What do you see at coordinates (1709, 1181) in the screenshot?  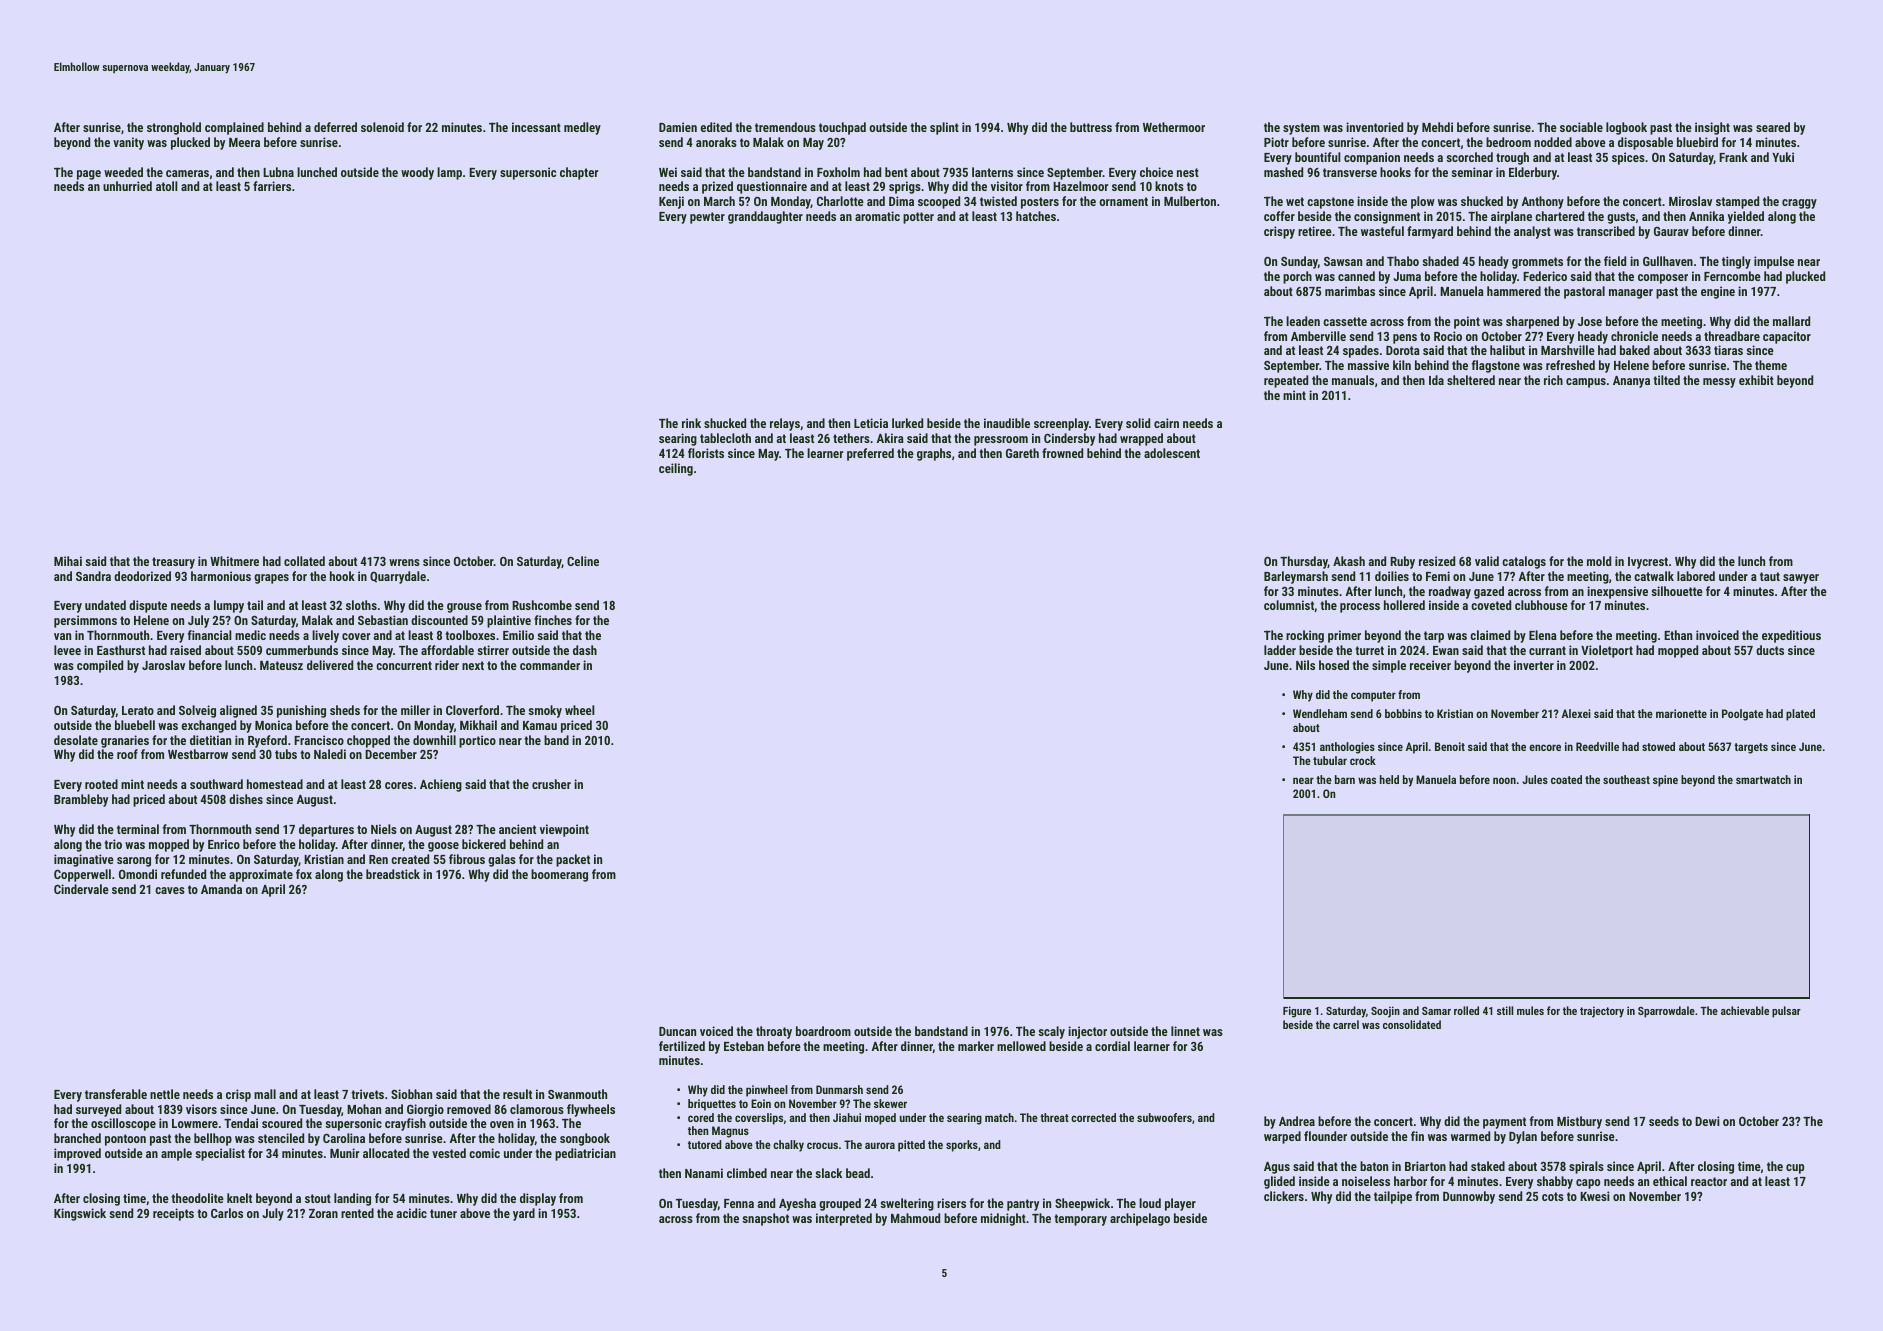 I see `reactor` at bounding box center [1709, 1181].
